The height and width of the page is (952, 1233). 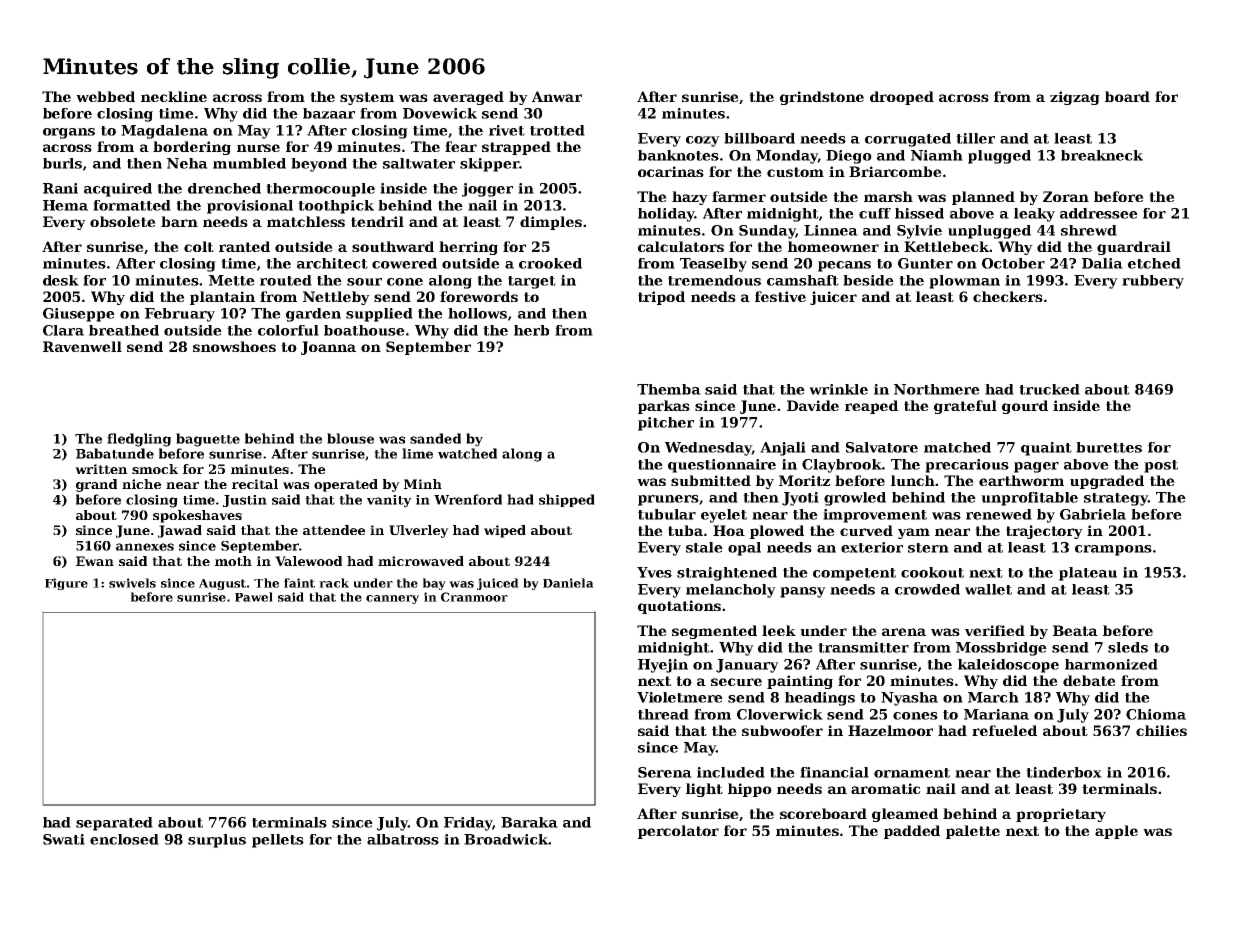 What do you see at coordinates (64, 839) in the page?
I see `Swati` at bounding box center [64, 839].
